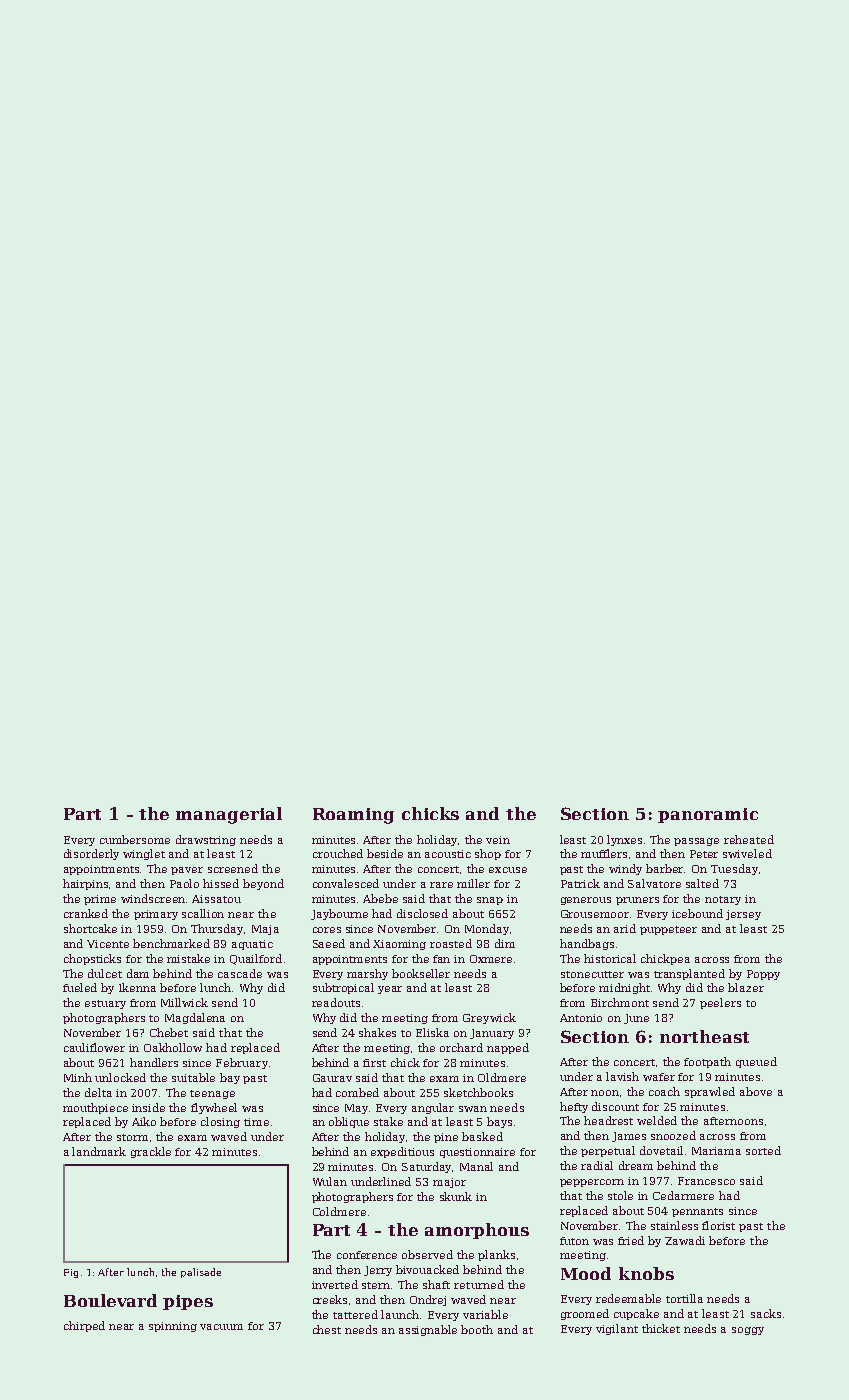 Image resolution: width=849 pixels, height=1400 pixels. I want to click on cumbersome, so click(135, 839).
